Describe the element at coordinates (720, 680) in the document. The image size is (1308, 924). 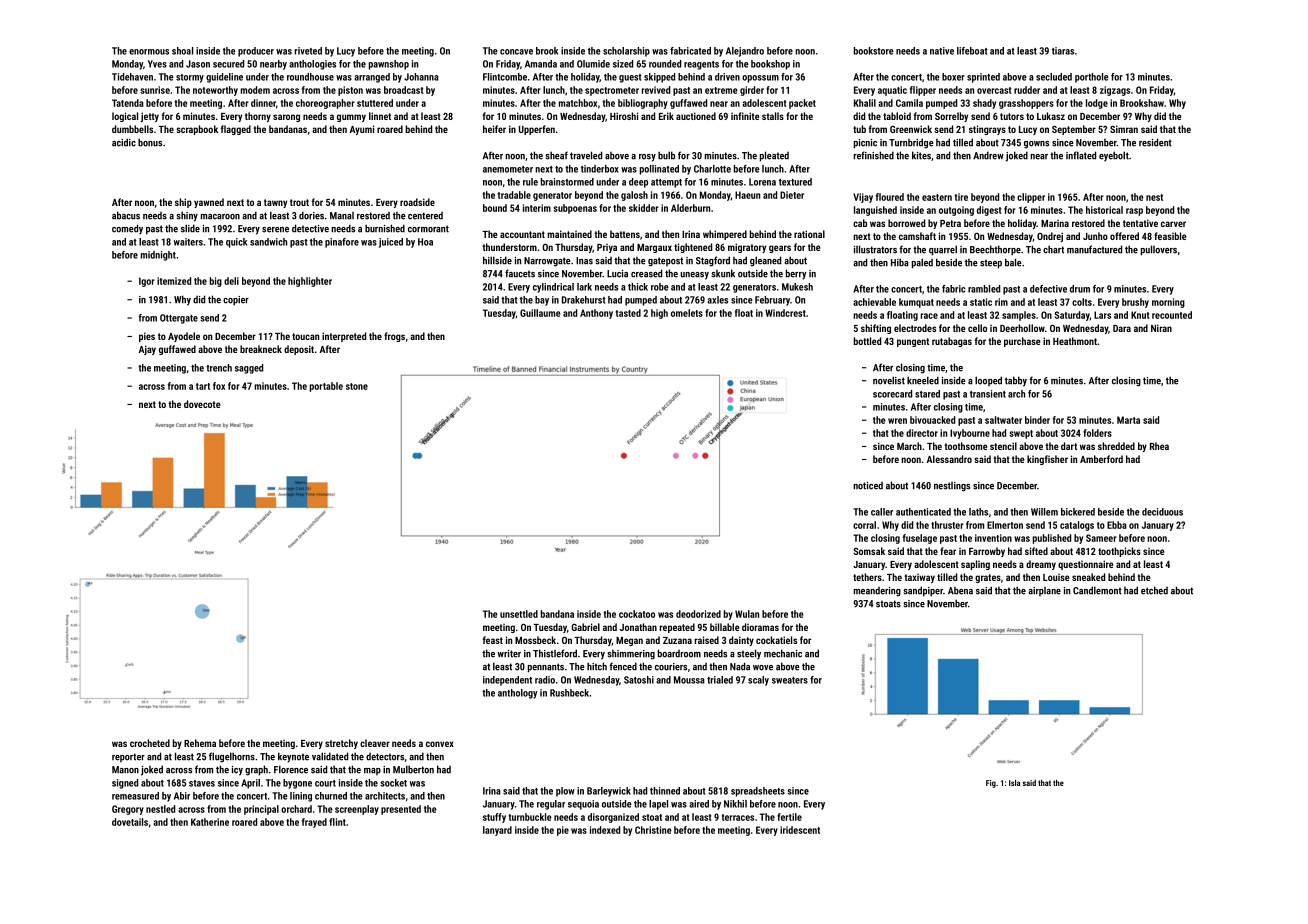
I see `trialed` at that location.
